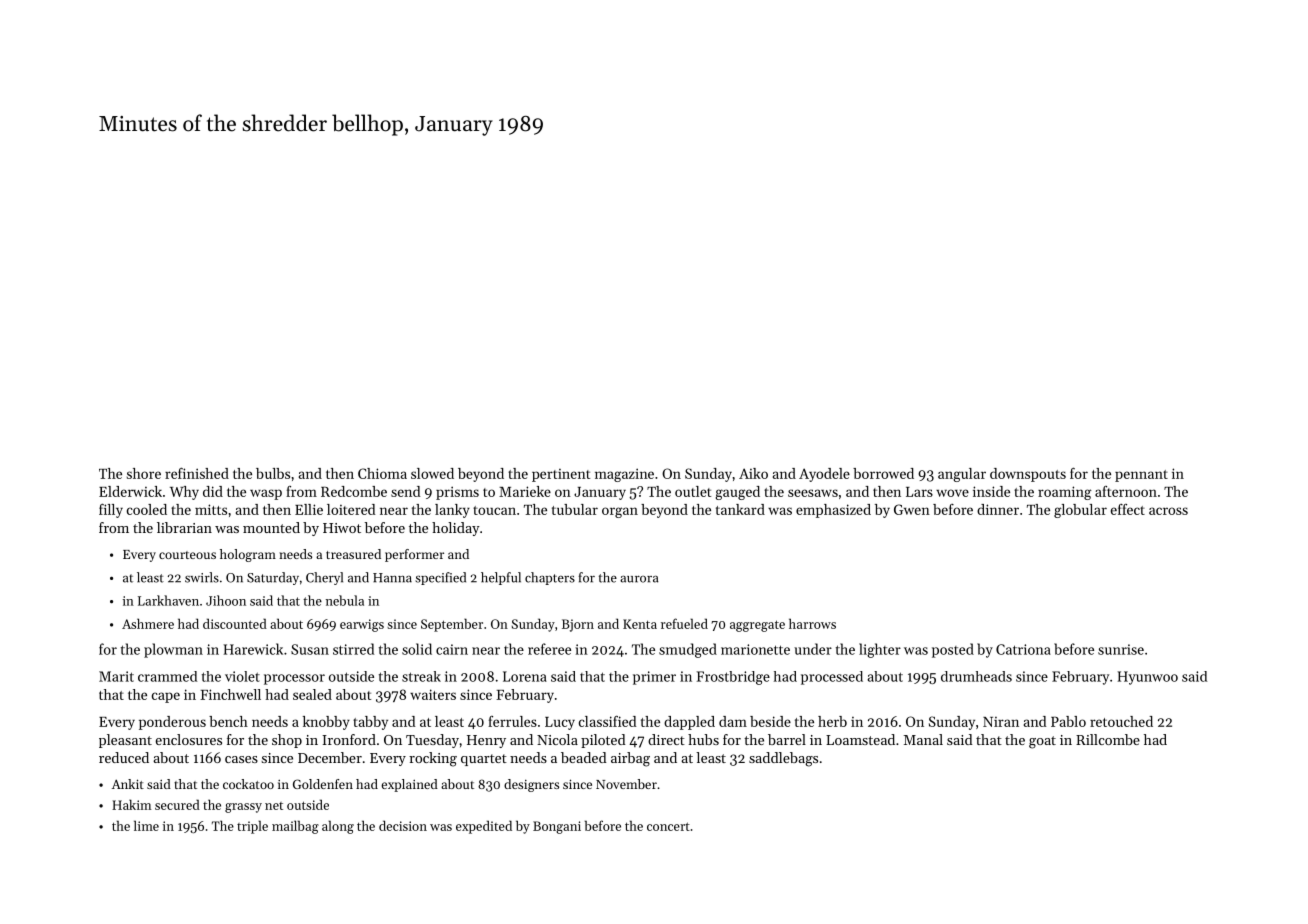 The height and width of the screenshot is (924, 1308). What do you see at coordinates (1028, 475) in the screenshot?
I see `downspouts` at bounding box center [1028, 475].
